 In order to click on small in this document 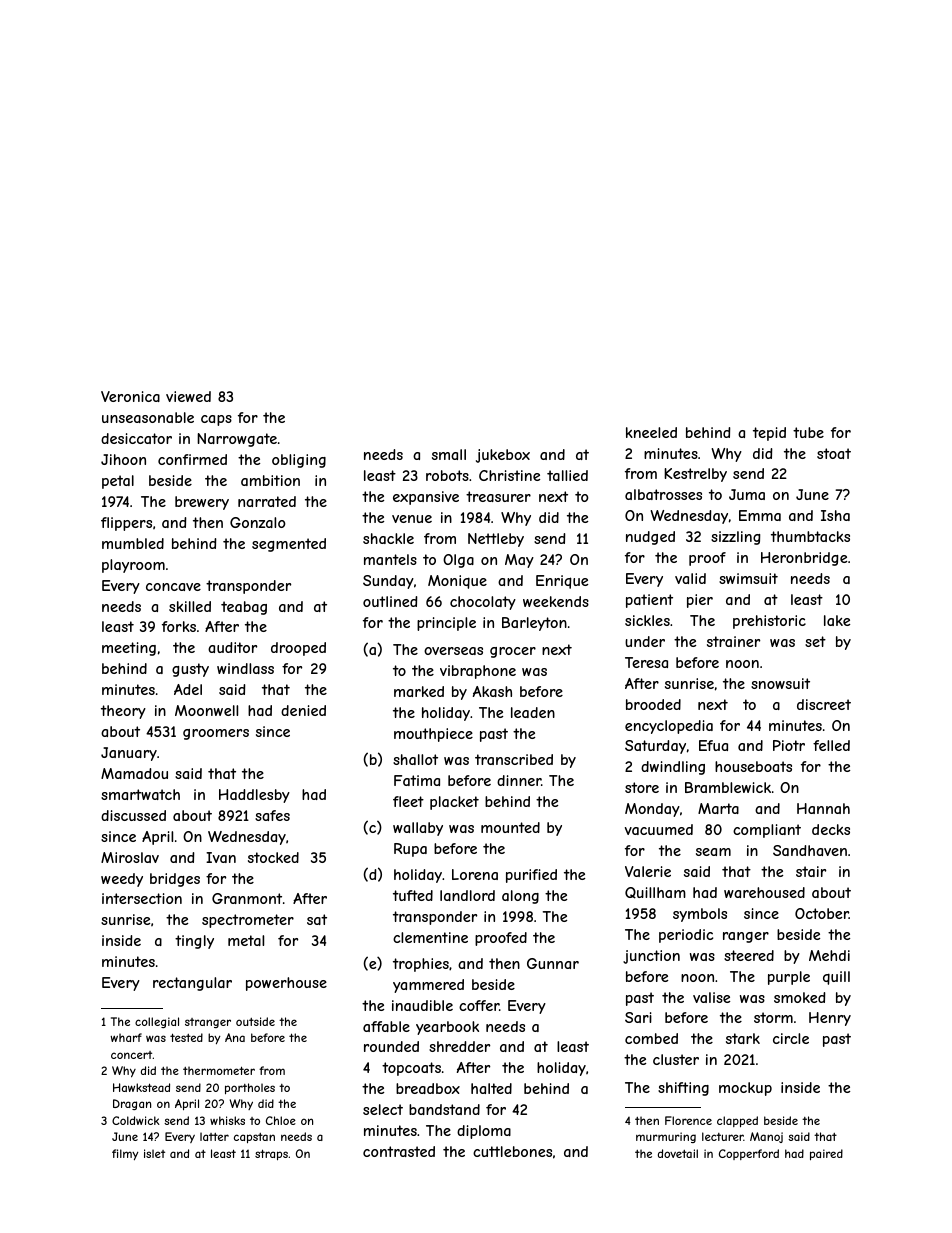, I will do `click(449, 454)`.
